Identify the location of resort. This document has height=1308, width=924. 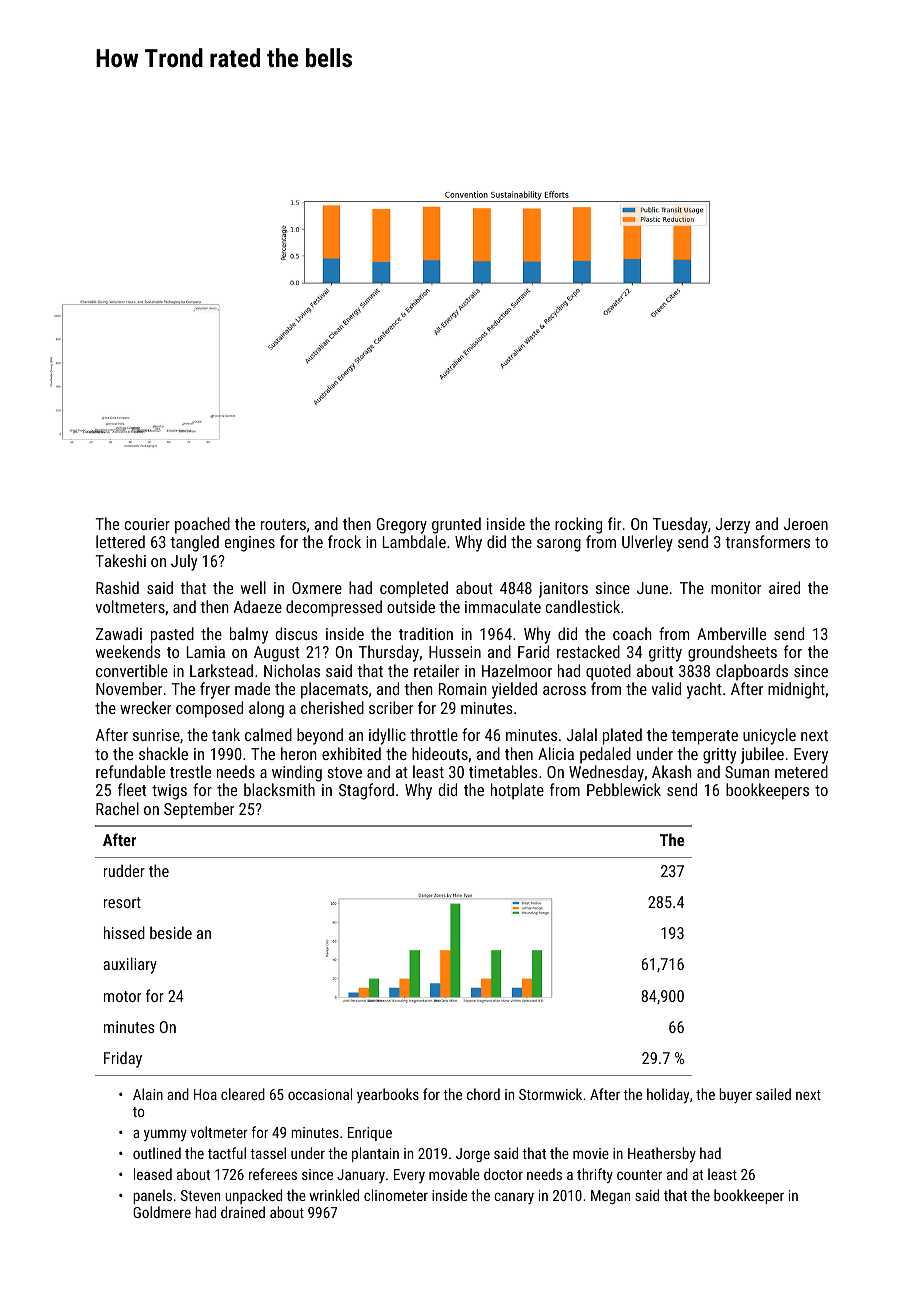
(122, 902).
